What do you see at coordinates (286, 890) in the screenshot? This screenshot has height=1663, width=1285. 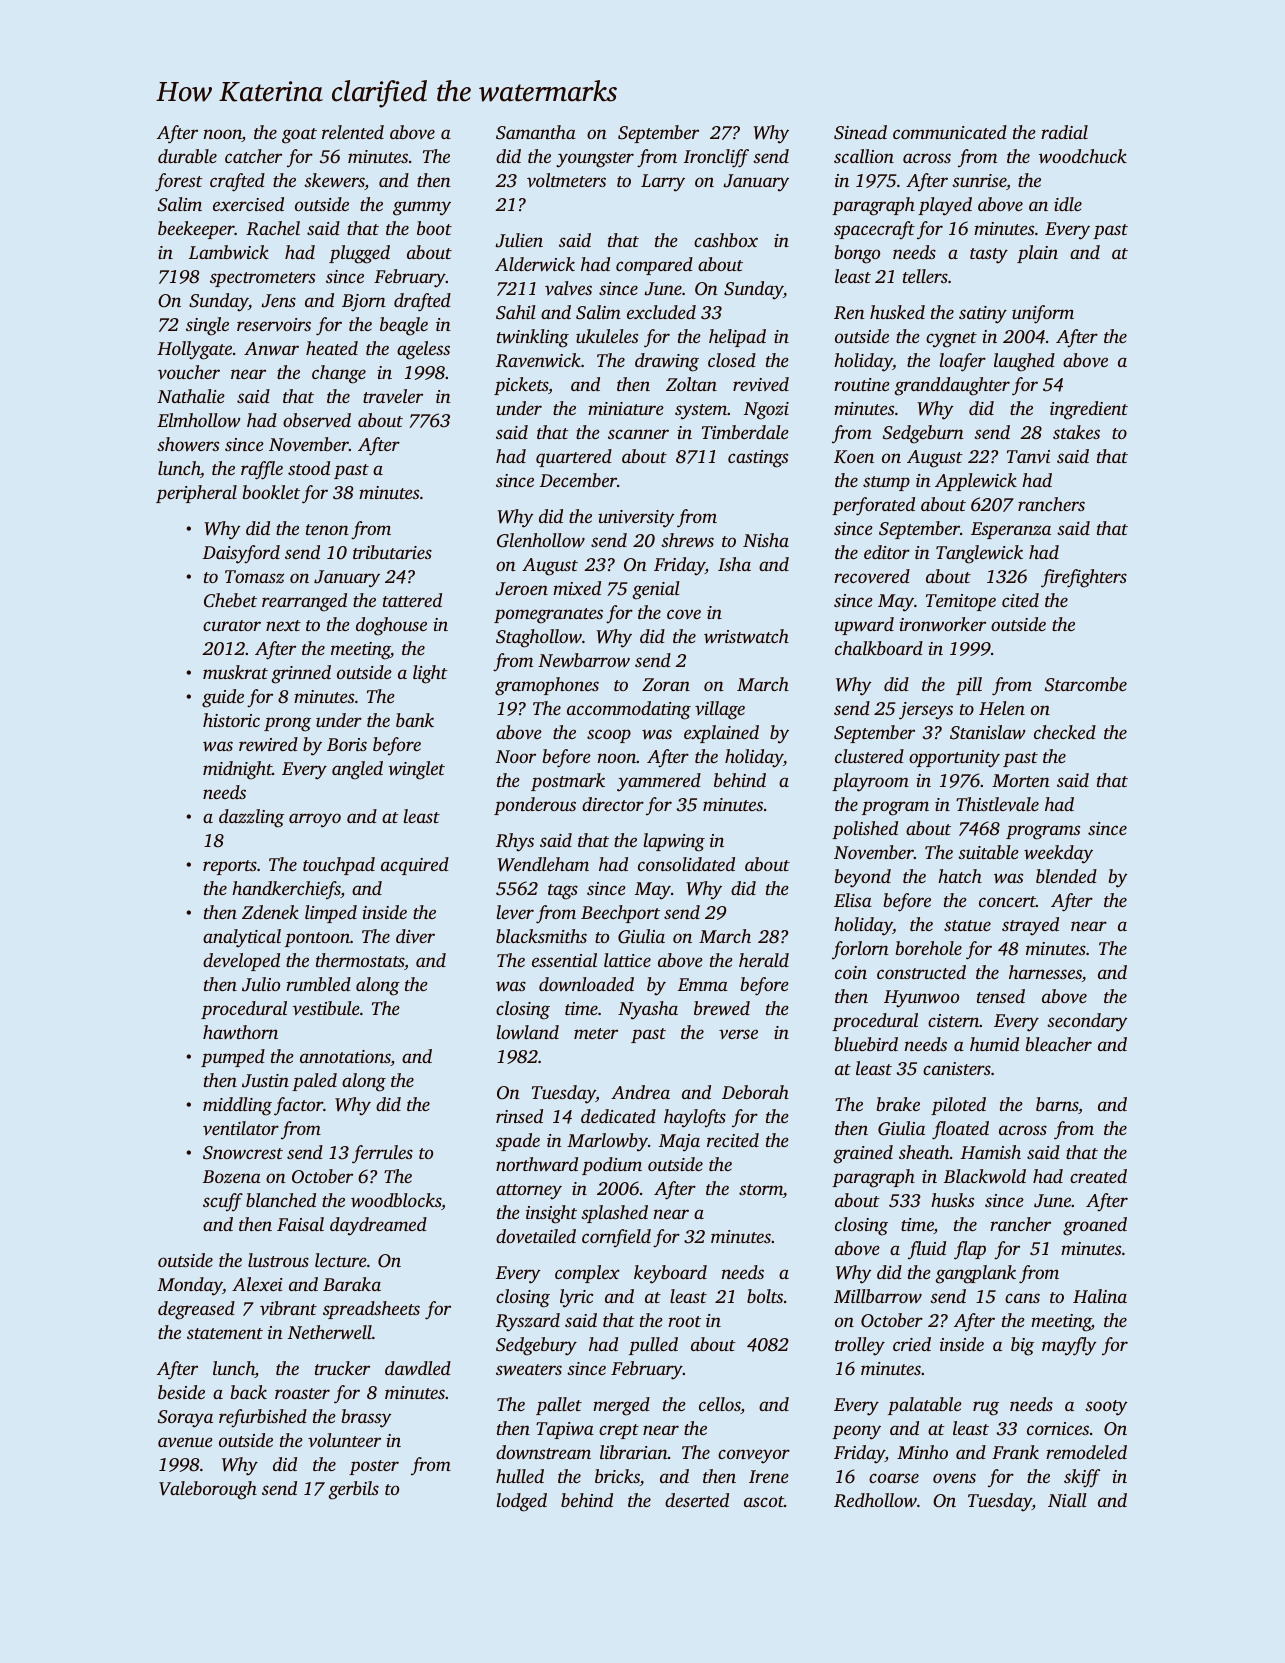 I see `handkerchiefs` at bounding box center [286, 890].
